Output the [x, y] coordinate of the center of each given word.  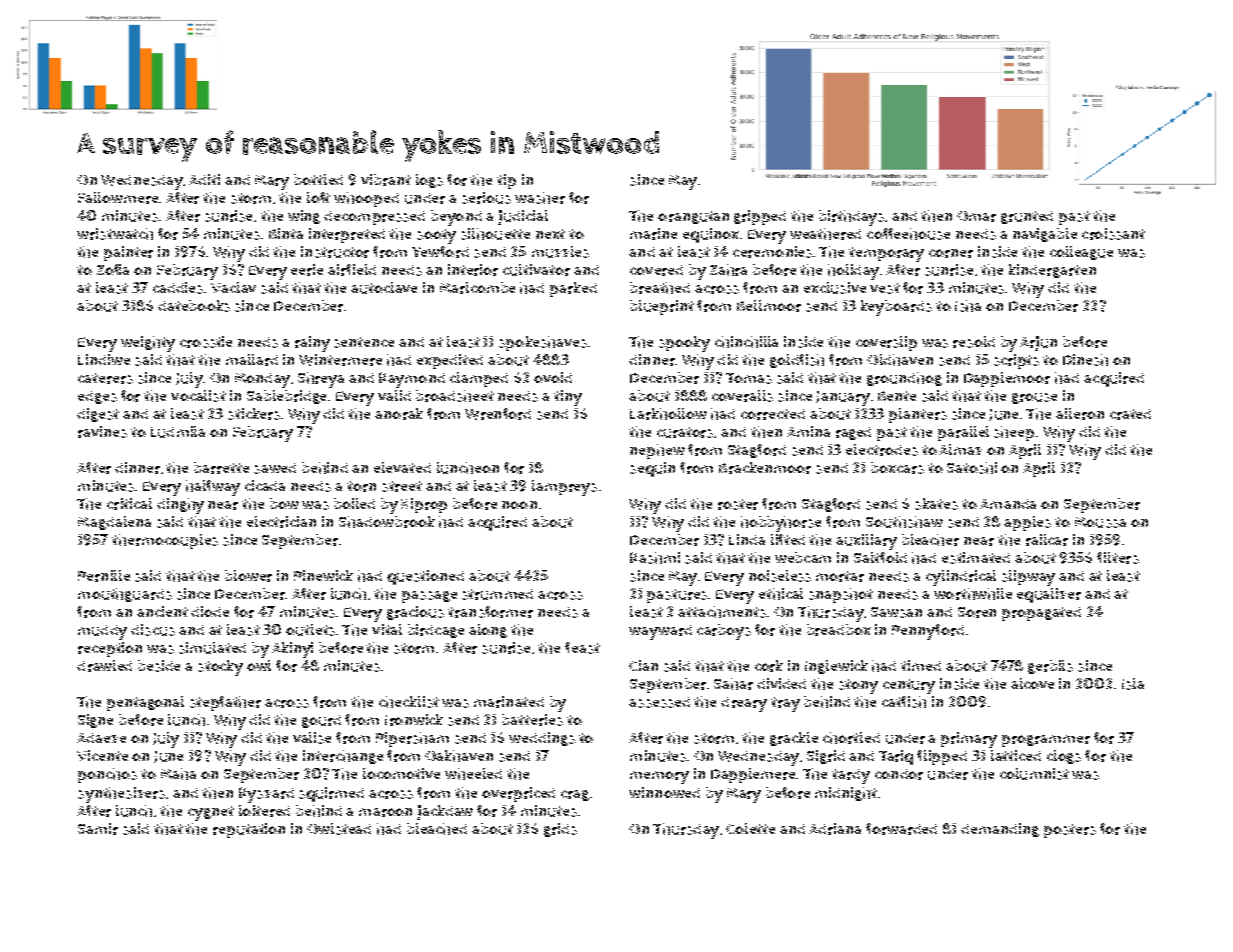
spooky [684, 344]
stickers [254, 414]
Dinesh [1085, 360]
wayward [660, 632]
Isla [1133, 684]
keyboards [896, 308]
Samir [98, 829]
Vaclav [233, 287]
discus [153, 630]
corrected [773, 414]
